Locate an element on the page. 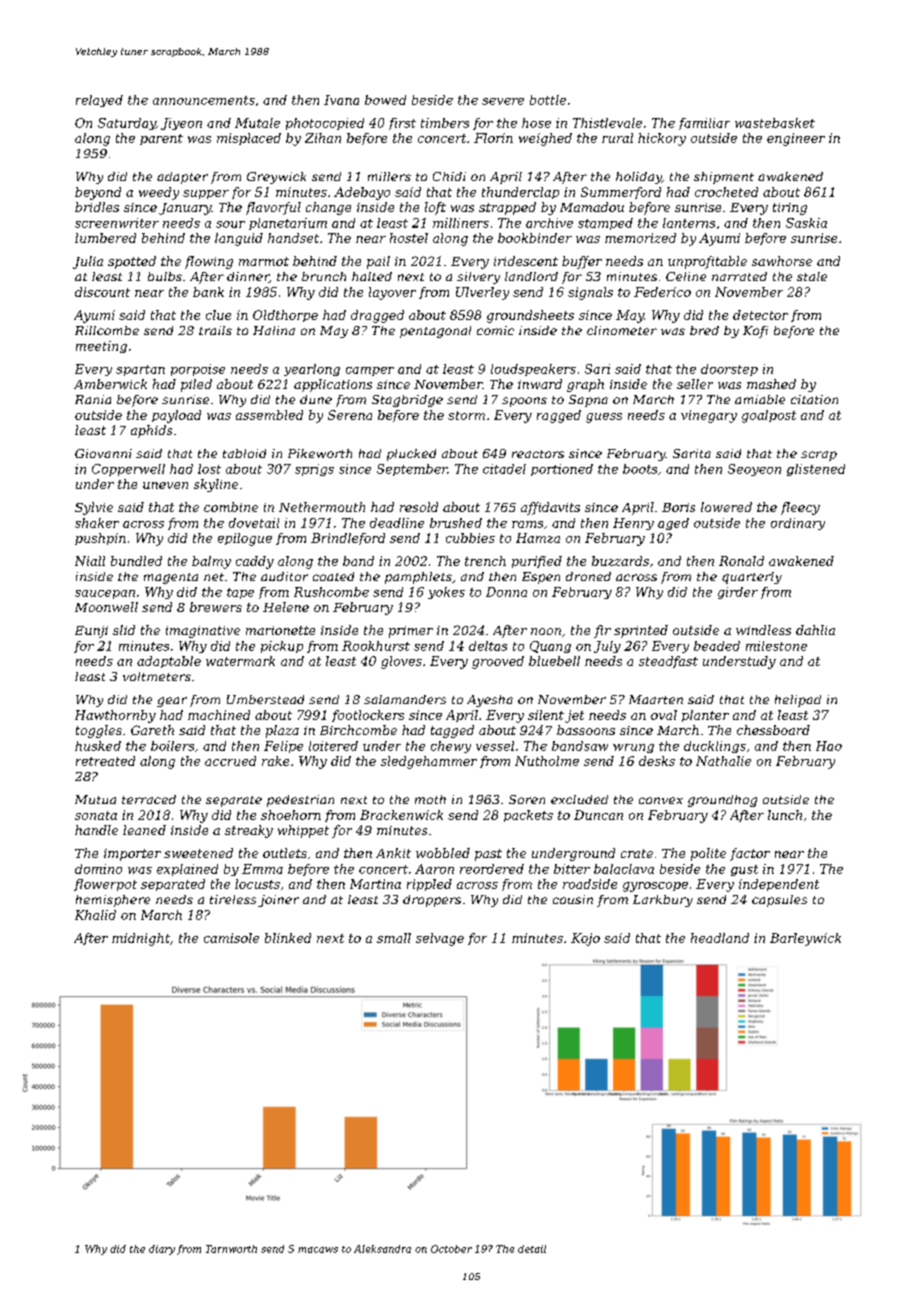 Image resolution: width=924 pixels, height=1308 pixels. weighed is located at coordinates (545, 139).
